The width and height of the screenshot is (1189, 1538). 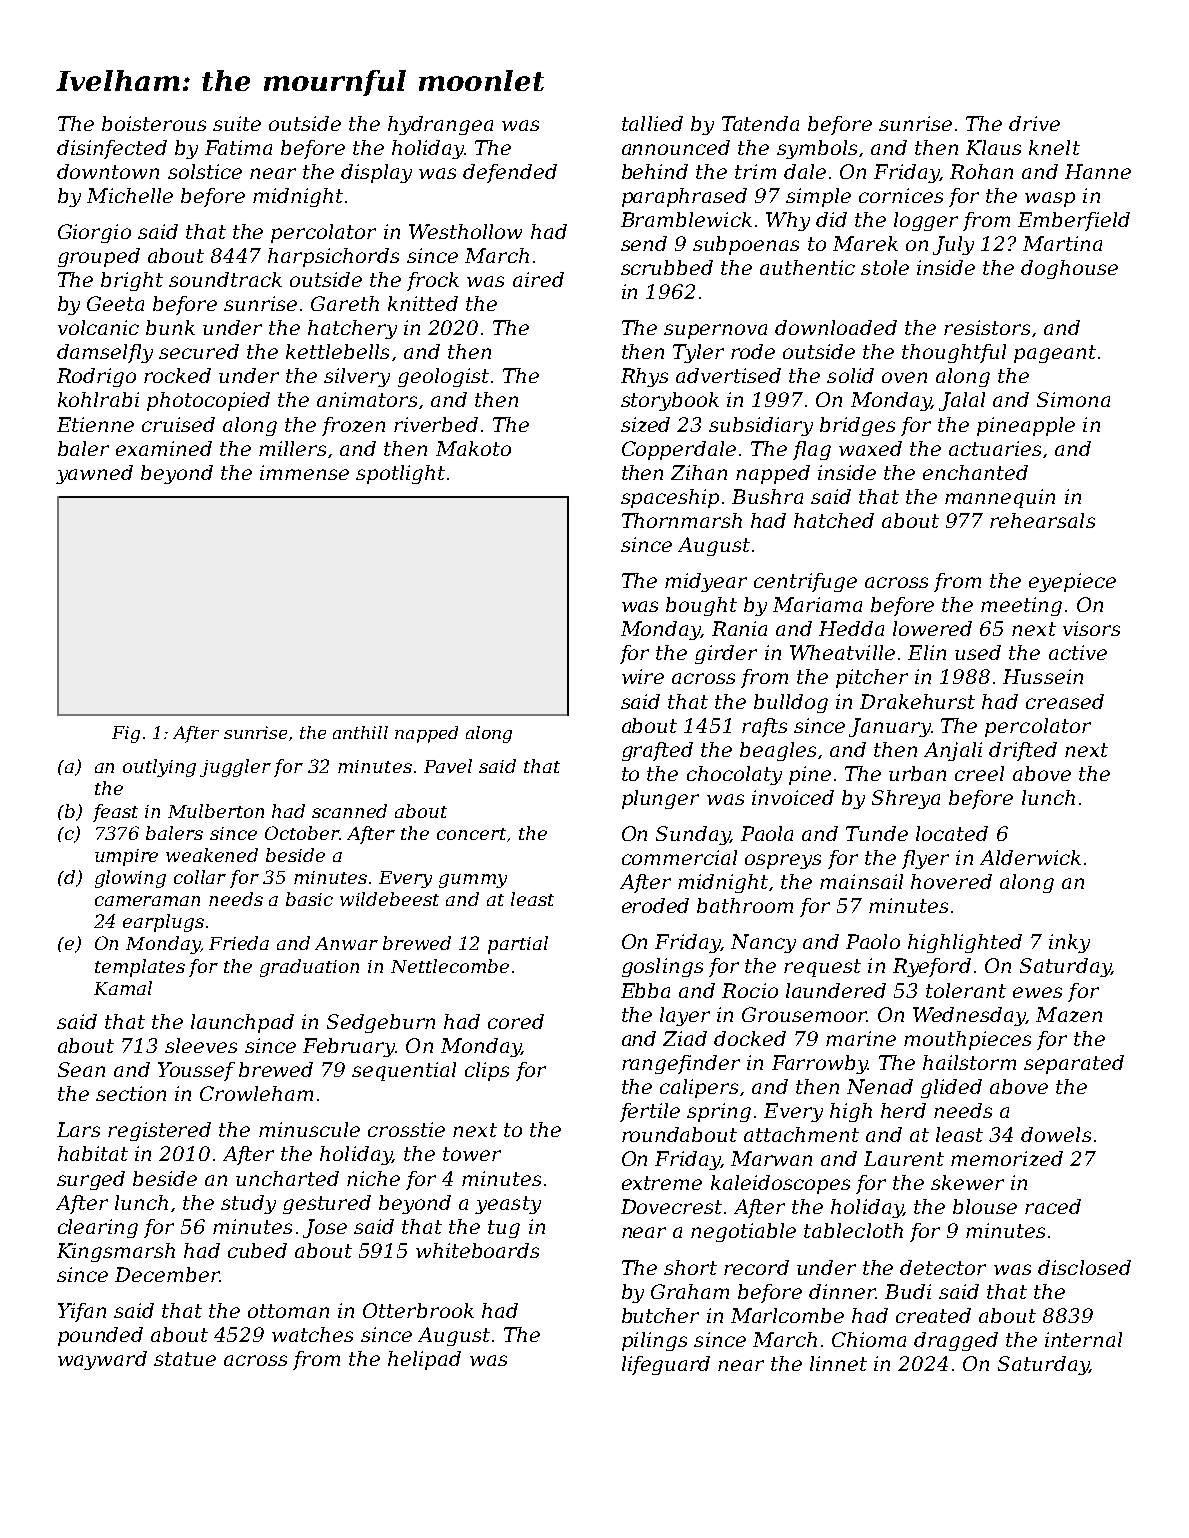 What do you see at coordinates (1069, 1014) in the screenshot?
I see `Mazen` at bounding box center [1069, 1014].
